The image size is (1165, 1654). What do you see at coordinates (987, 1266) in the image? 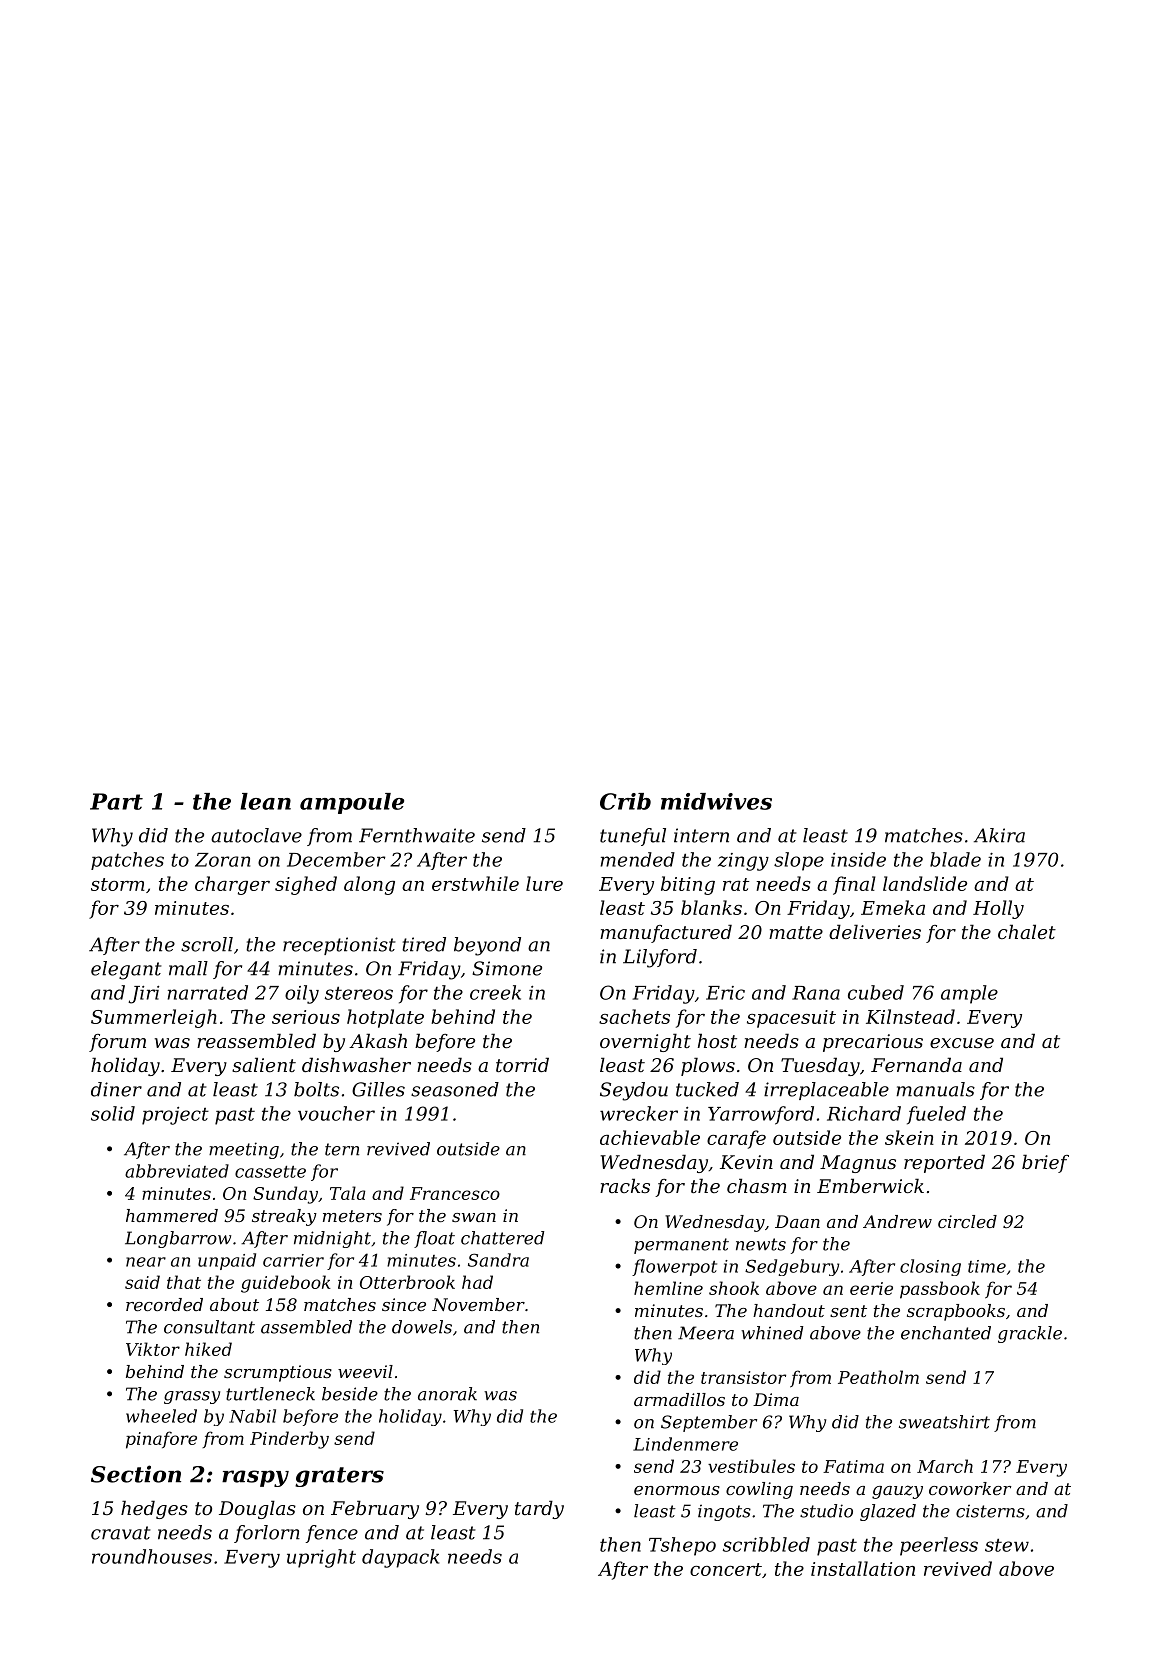
I see `time` at bounding box center [987, 1266].
